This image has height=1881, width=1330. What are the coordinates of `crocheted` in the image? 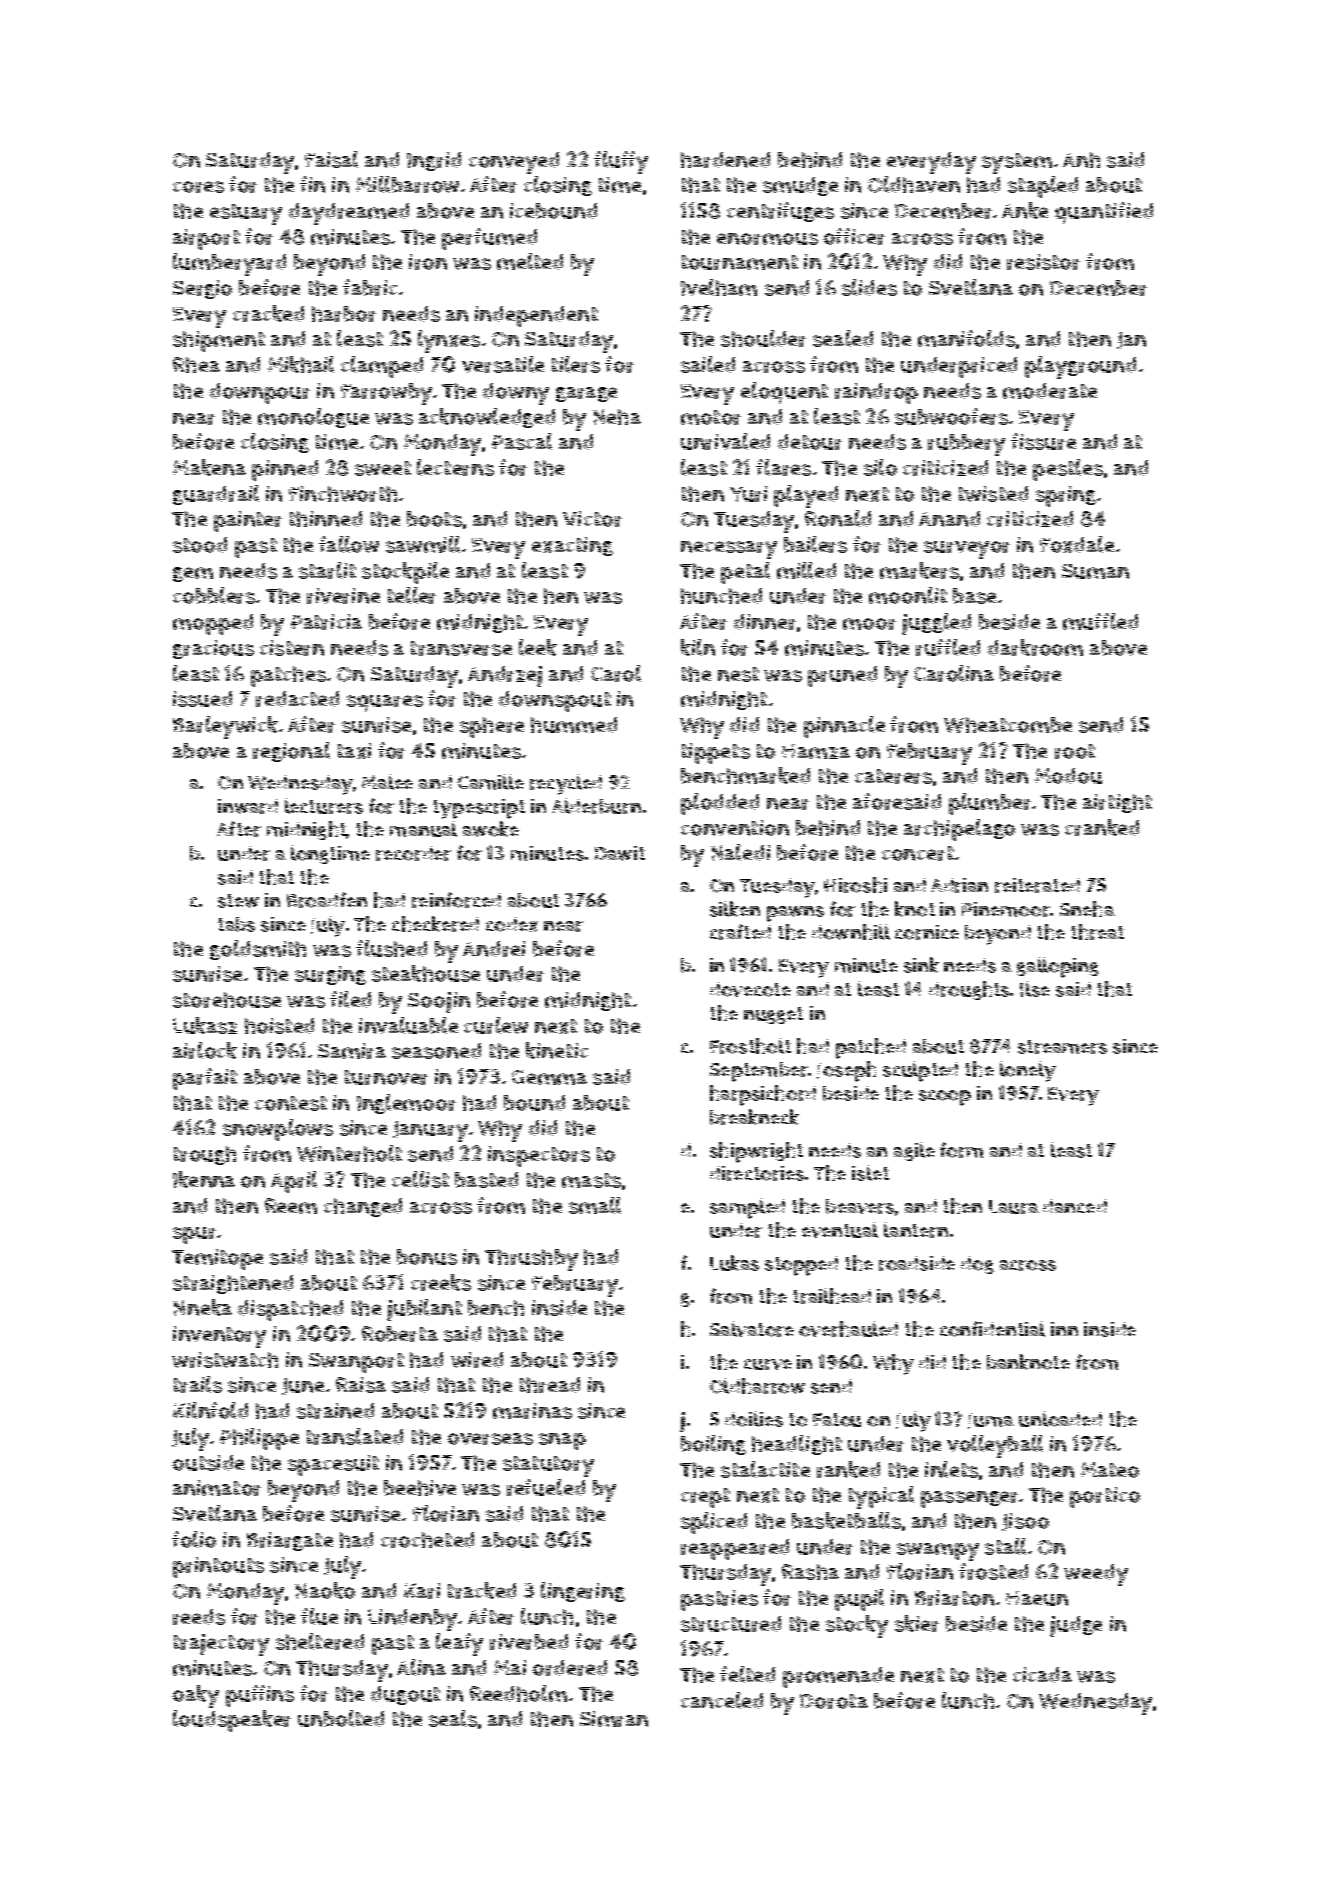 It's located at (427, 1540).
